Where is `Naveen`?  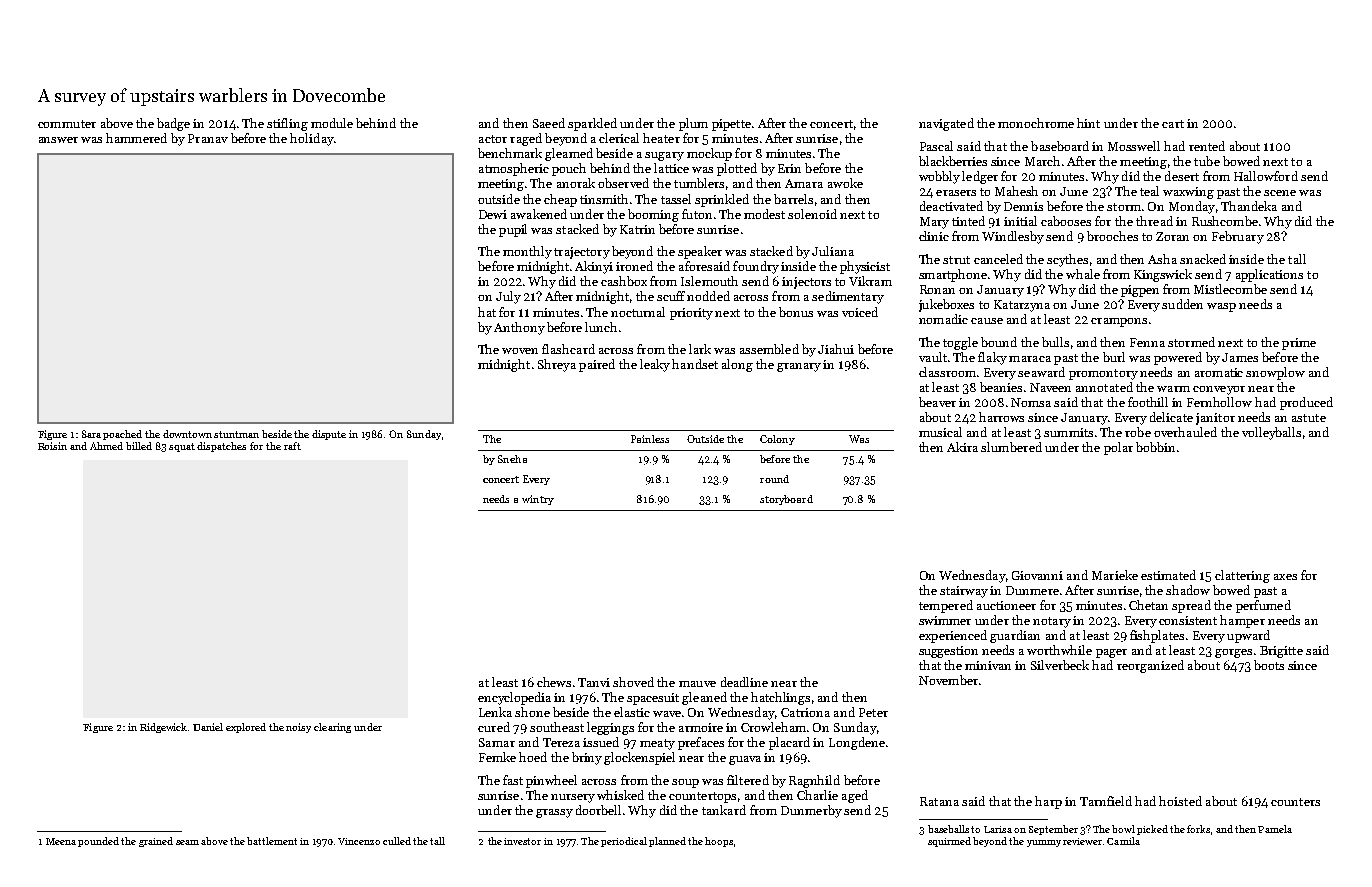 Naveen is located at coordinates (1050, 387).
